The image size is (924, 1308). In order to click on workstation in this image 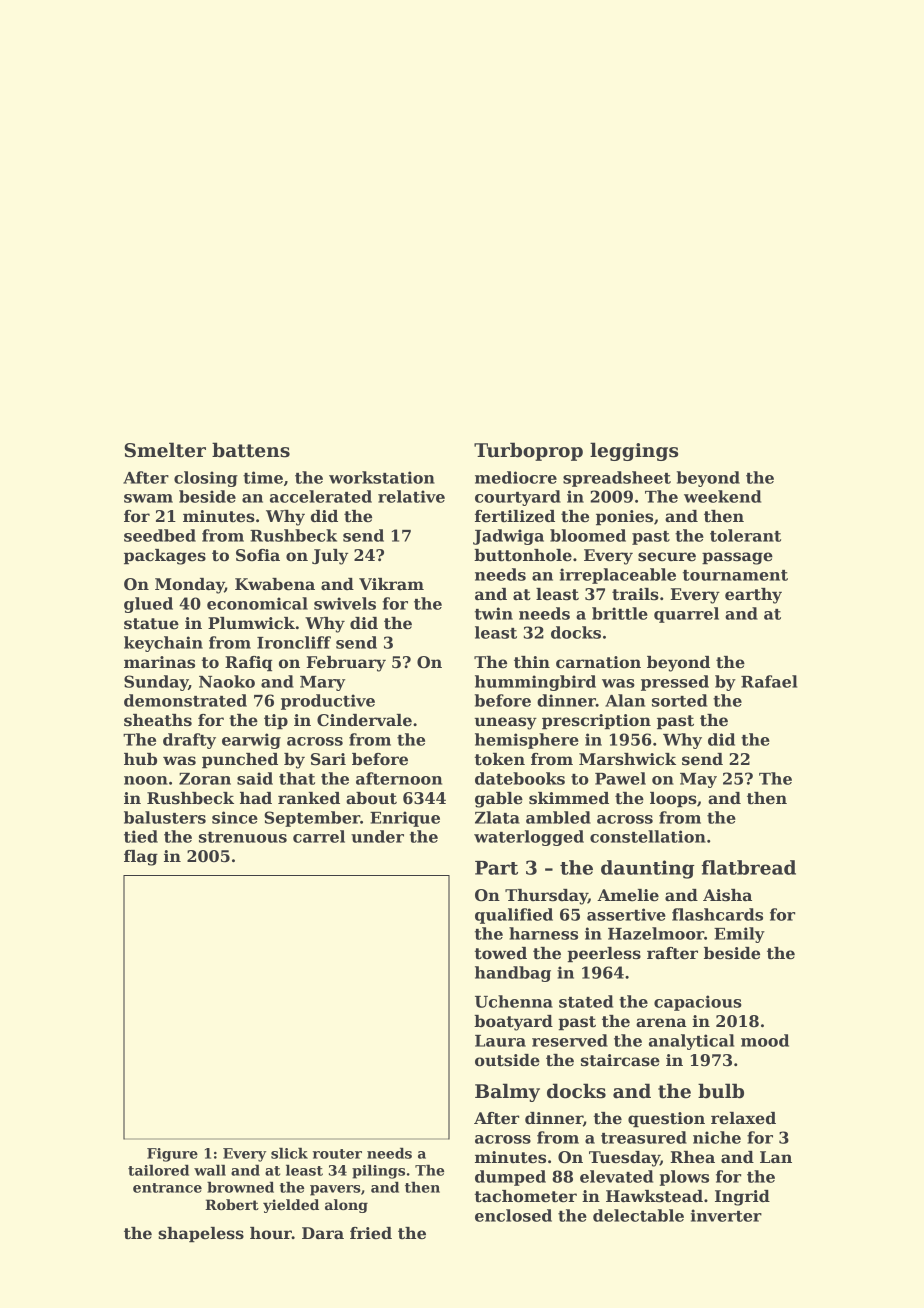, I will do `click(382, 477)`.
